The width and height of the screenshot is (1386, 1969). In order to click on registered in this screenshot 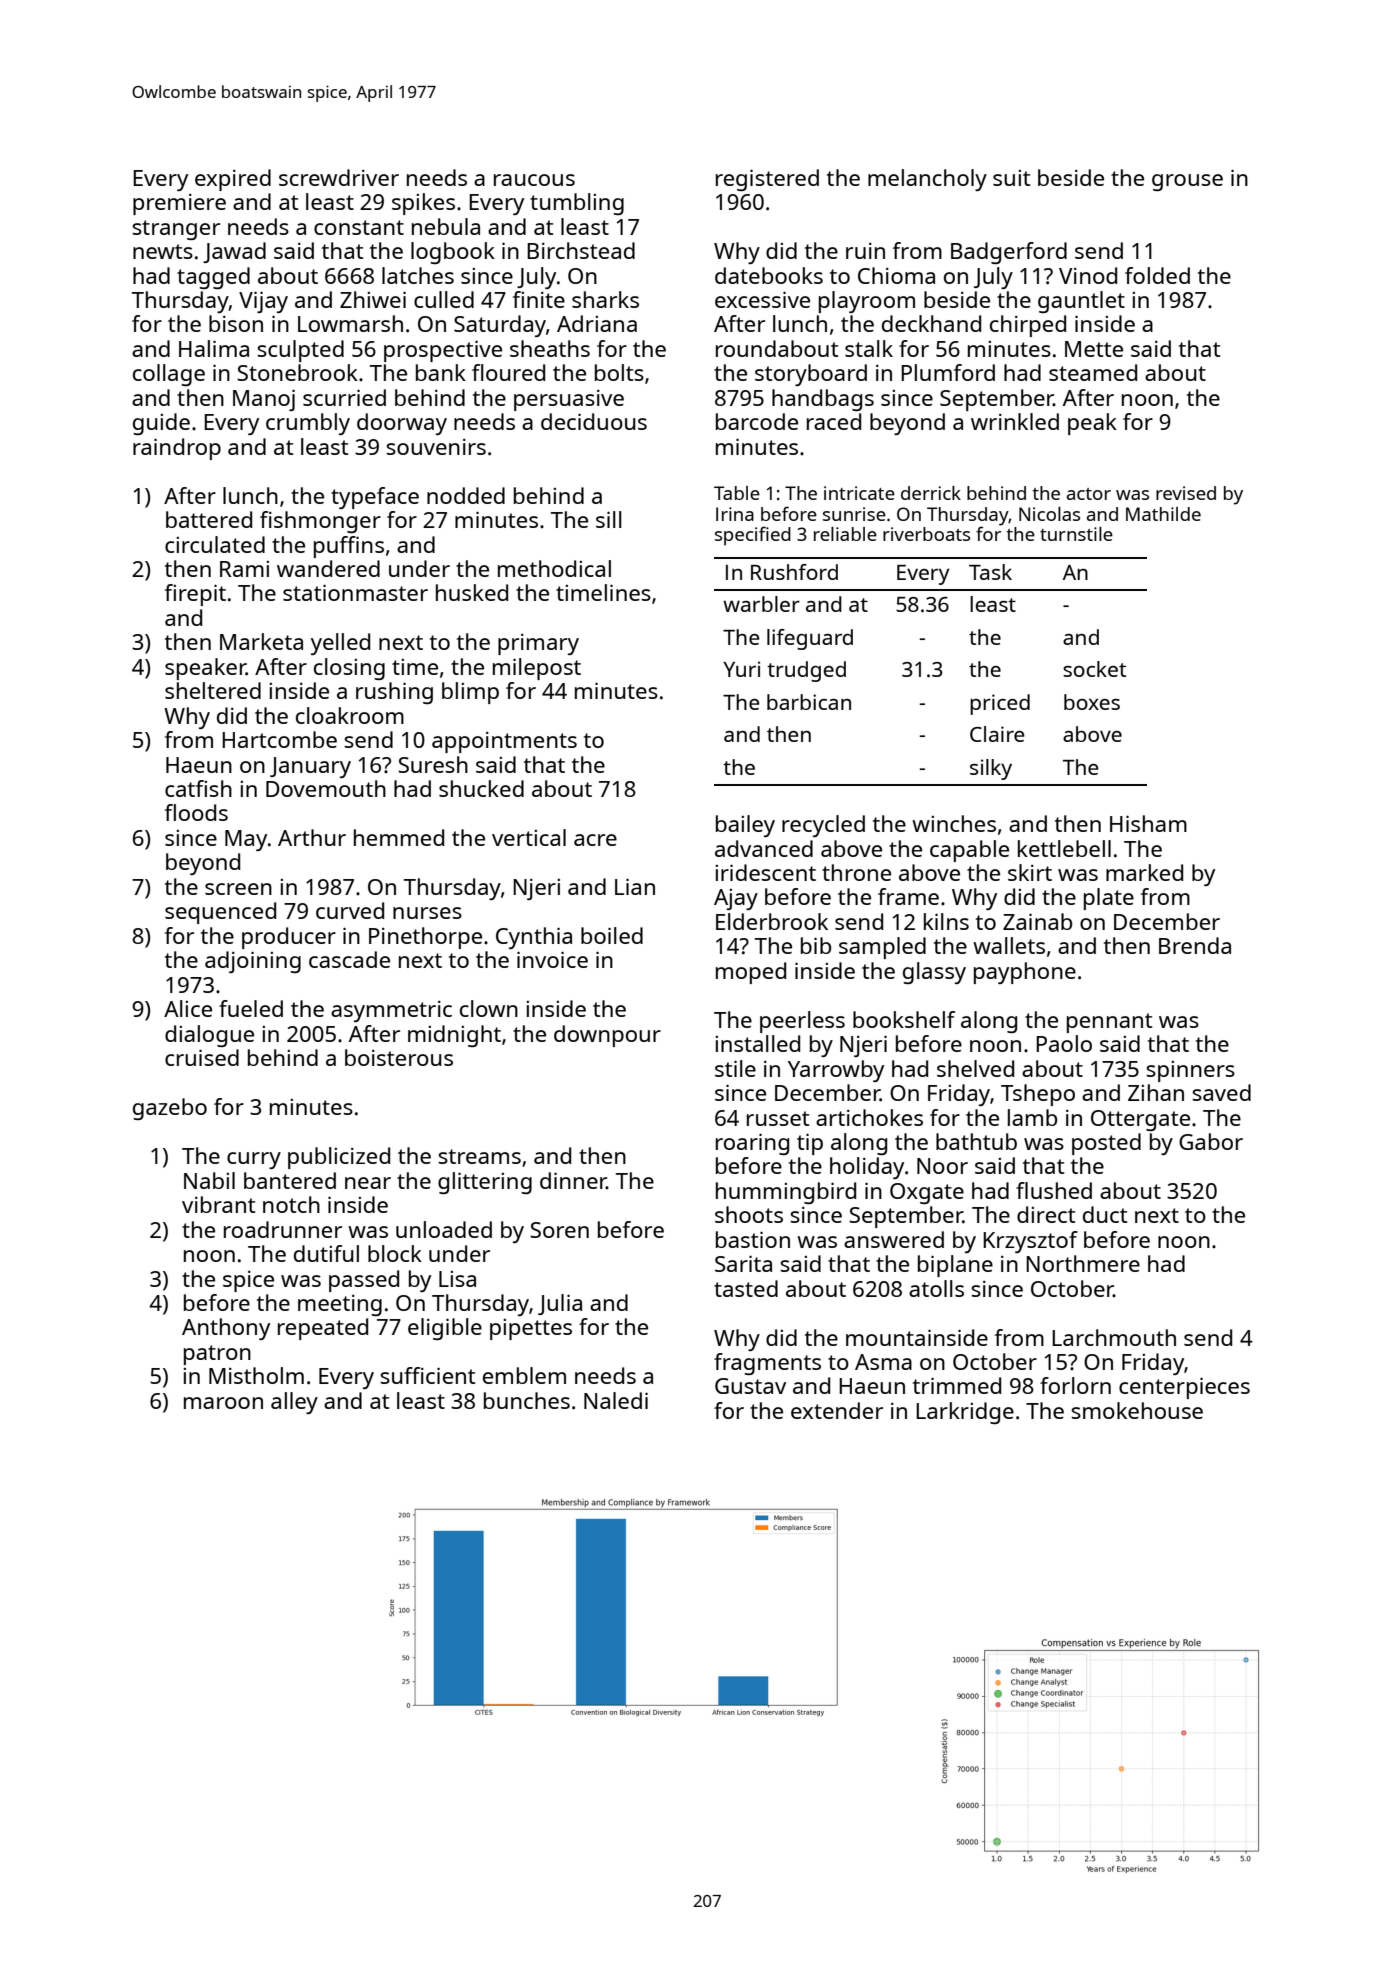, I will do `click(767, 180)`.
